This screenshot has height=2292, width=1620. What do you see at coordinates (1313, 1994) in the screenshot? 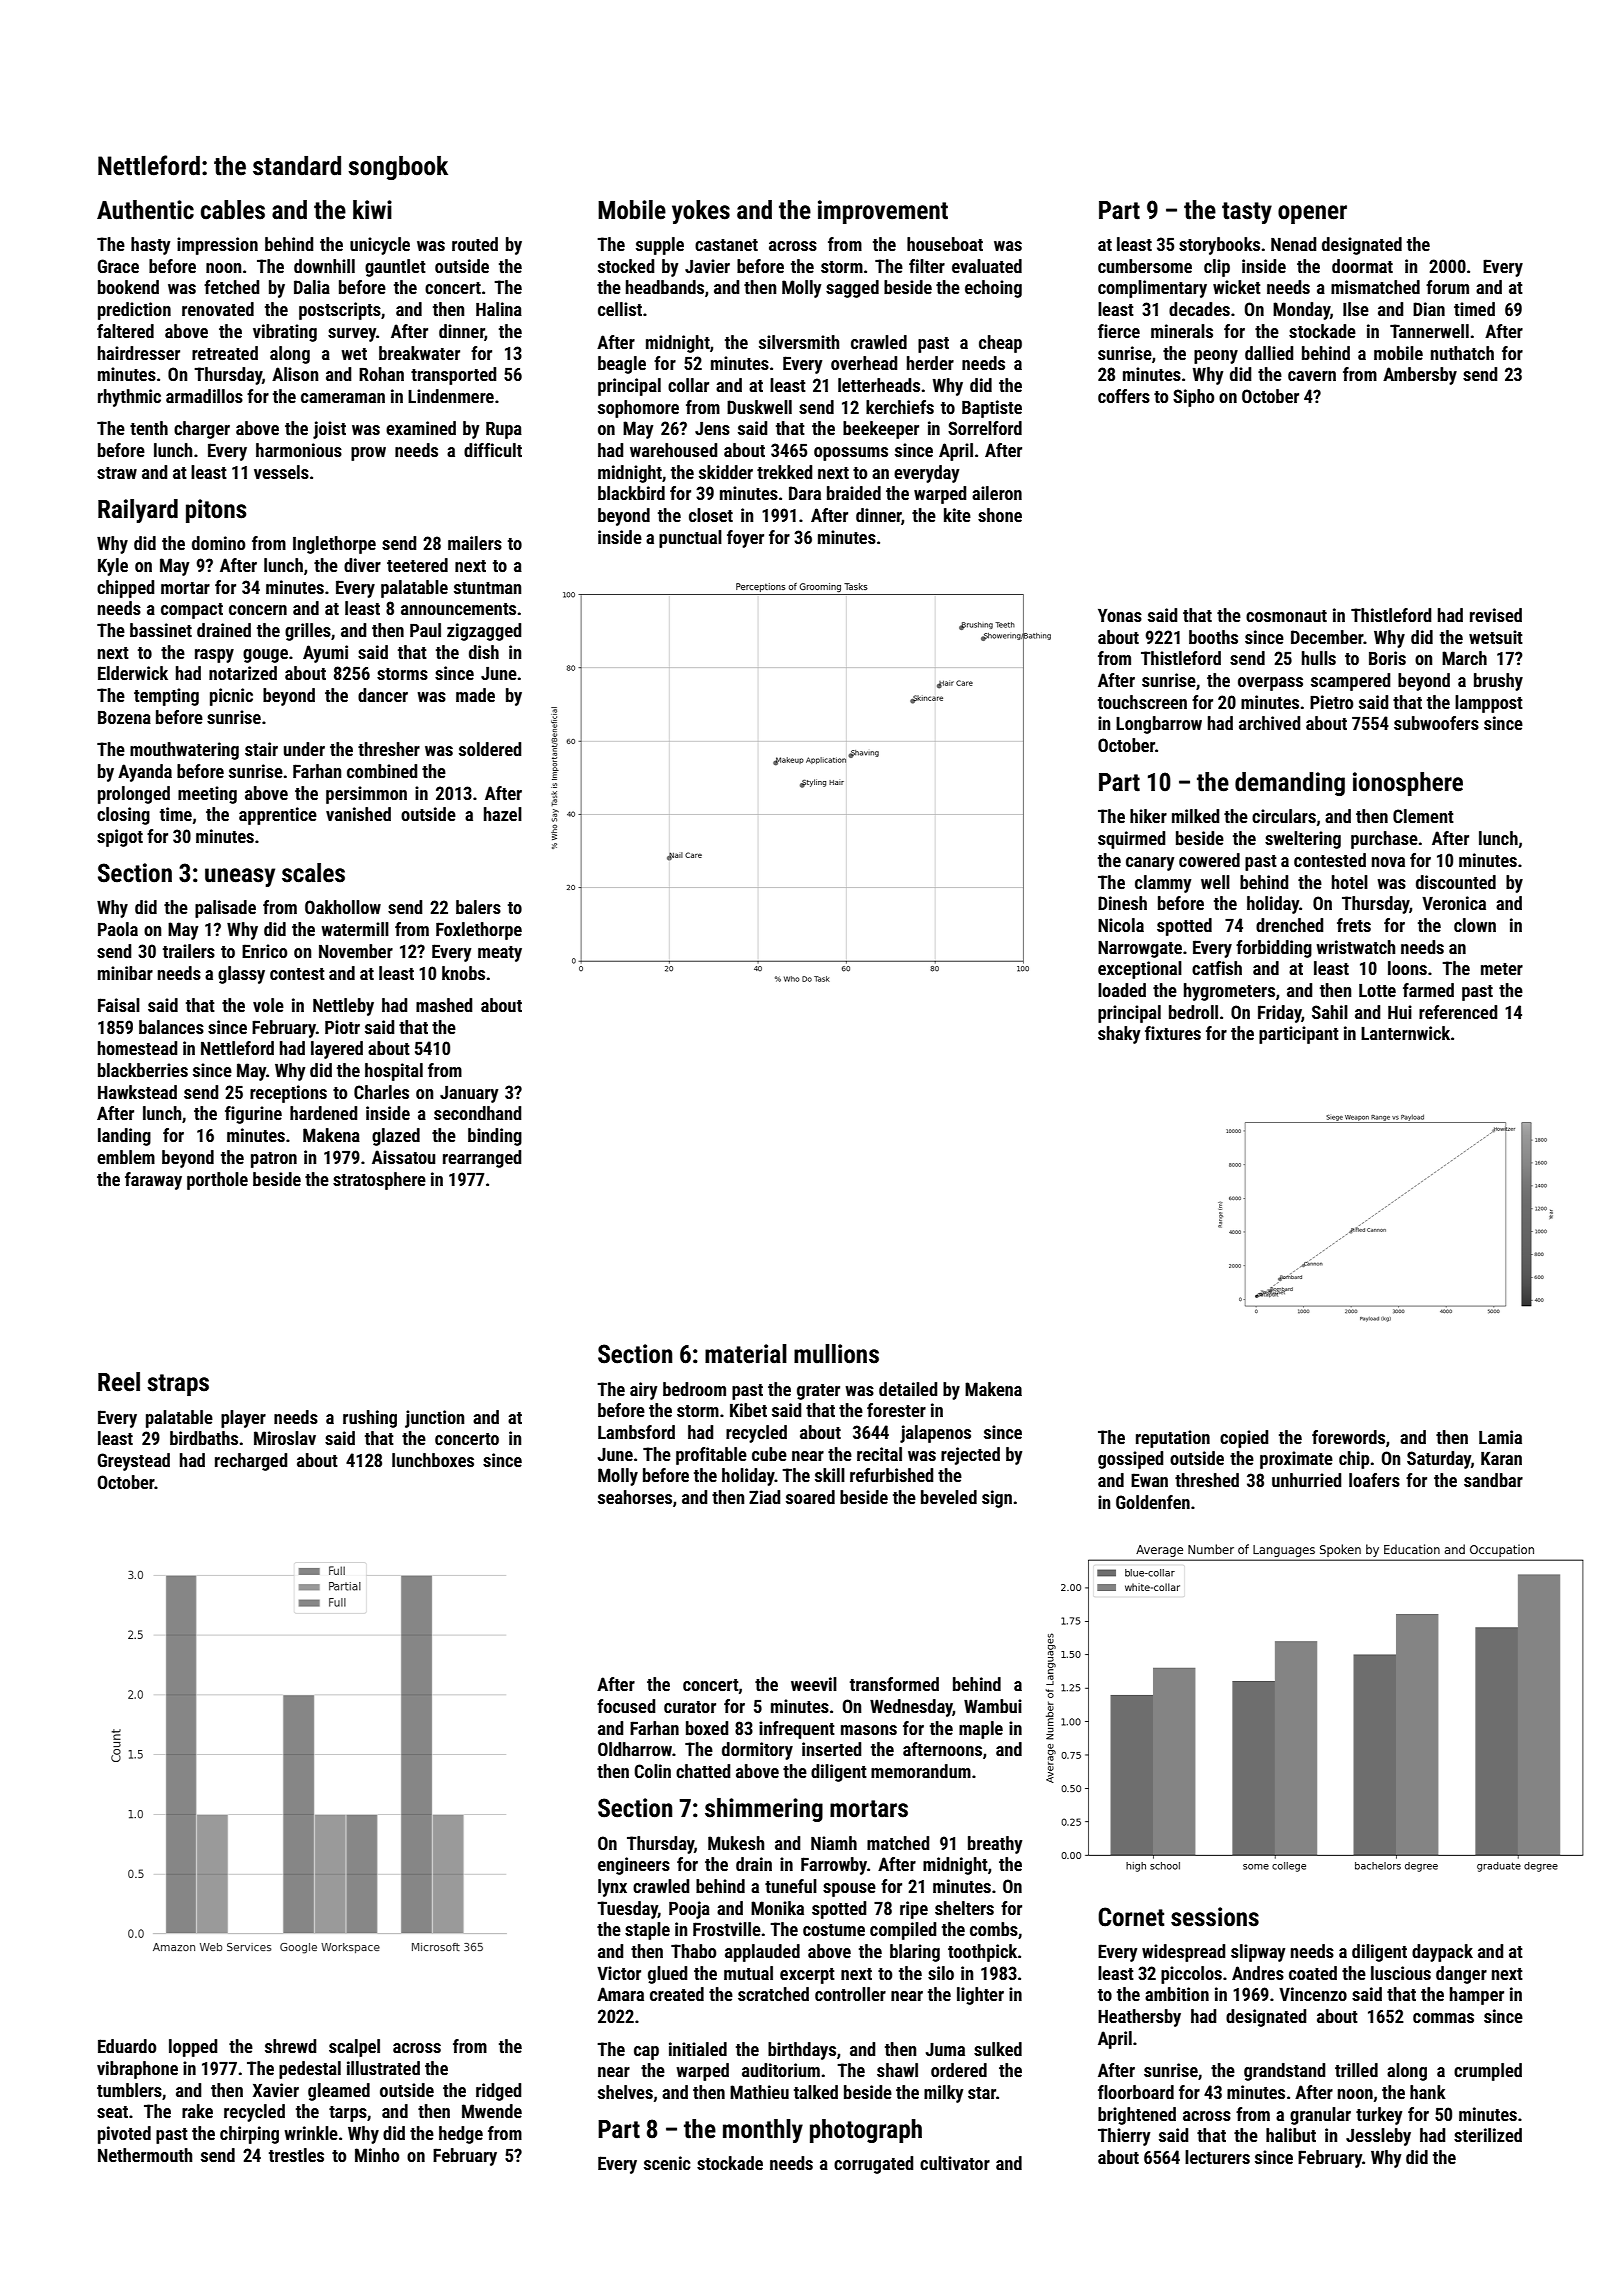
I see `Vincenzo` at bounding box center [1313, 1994].
